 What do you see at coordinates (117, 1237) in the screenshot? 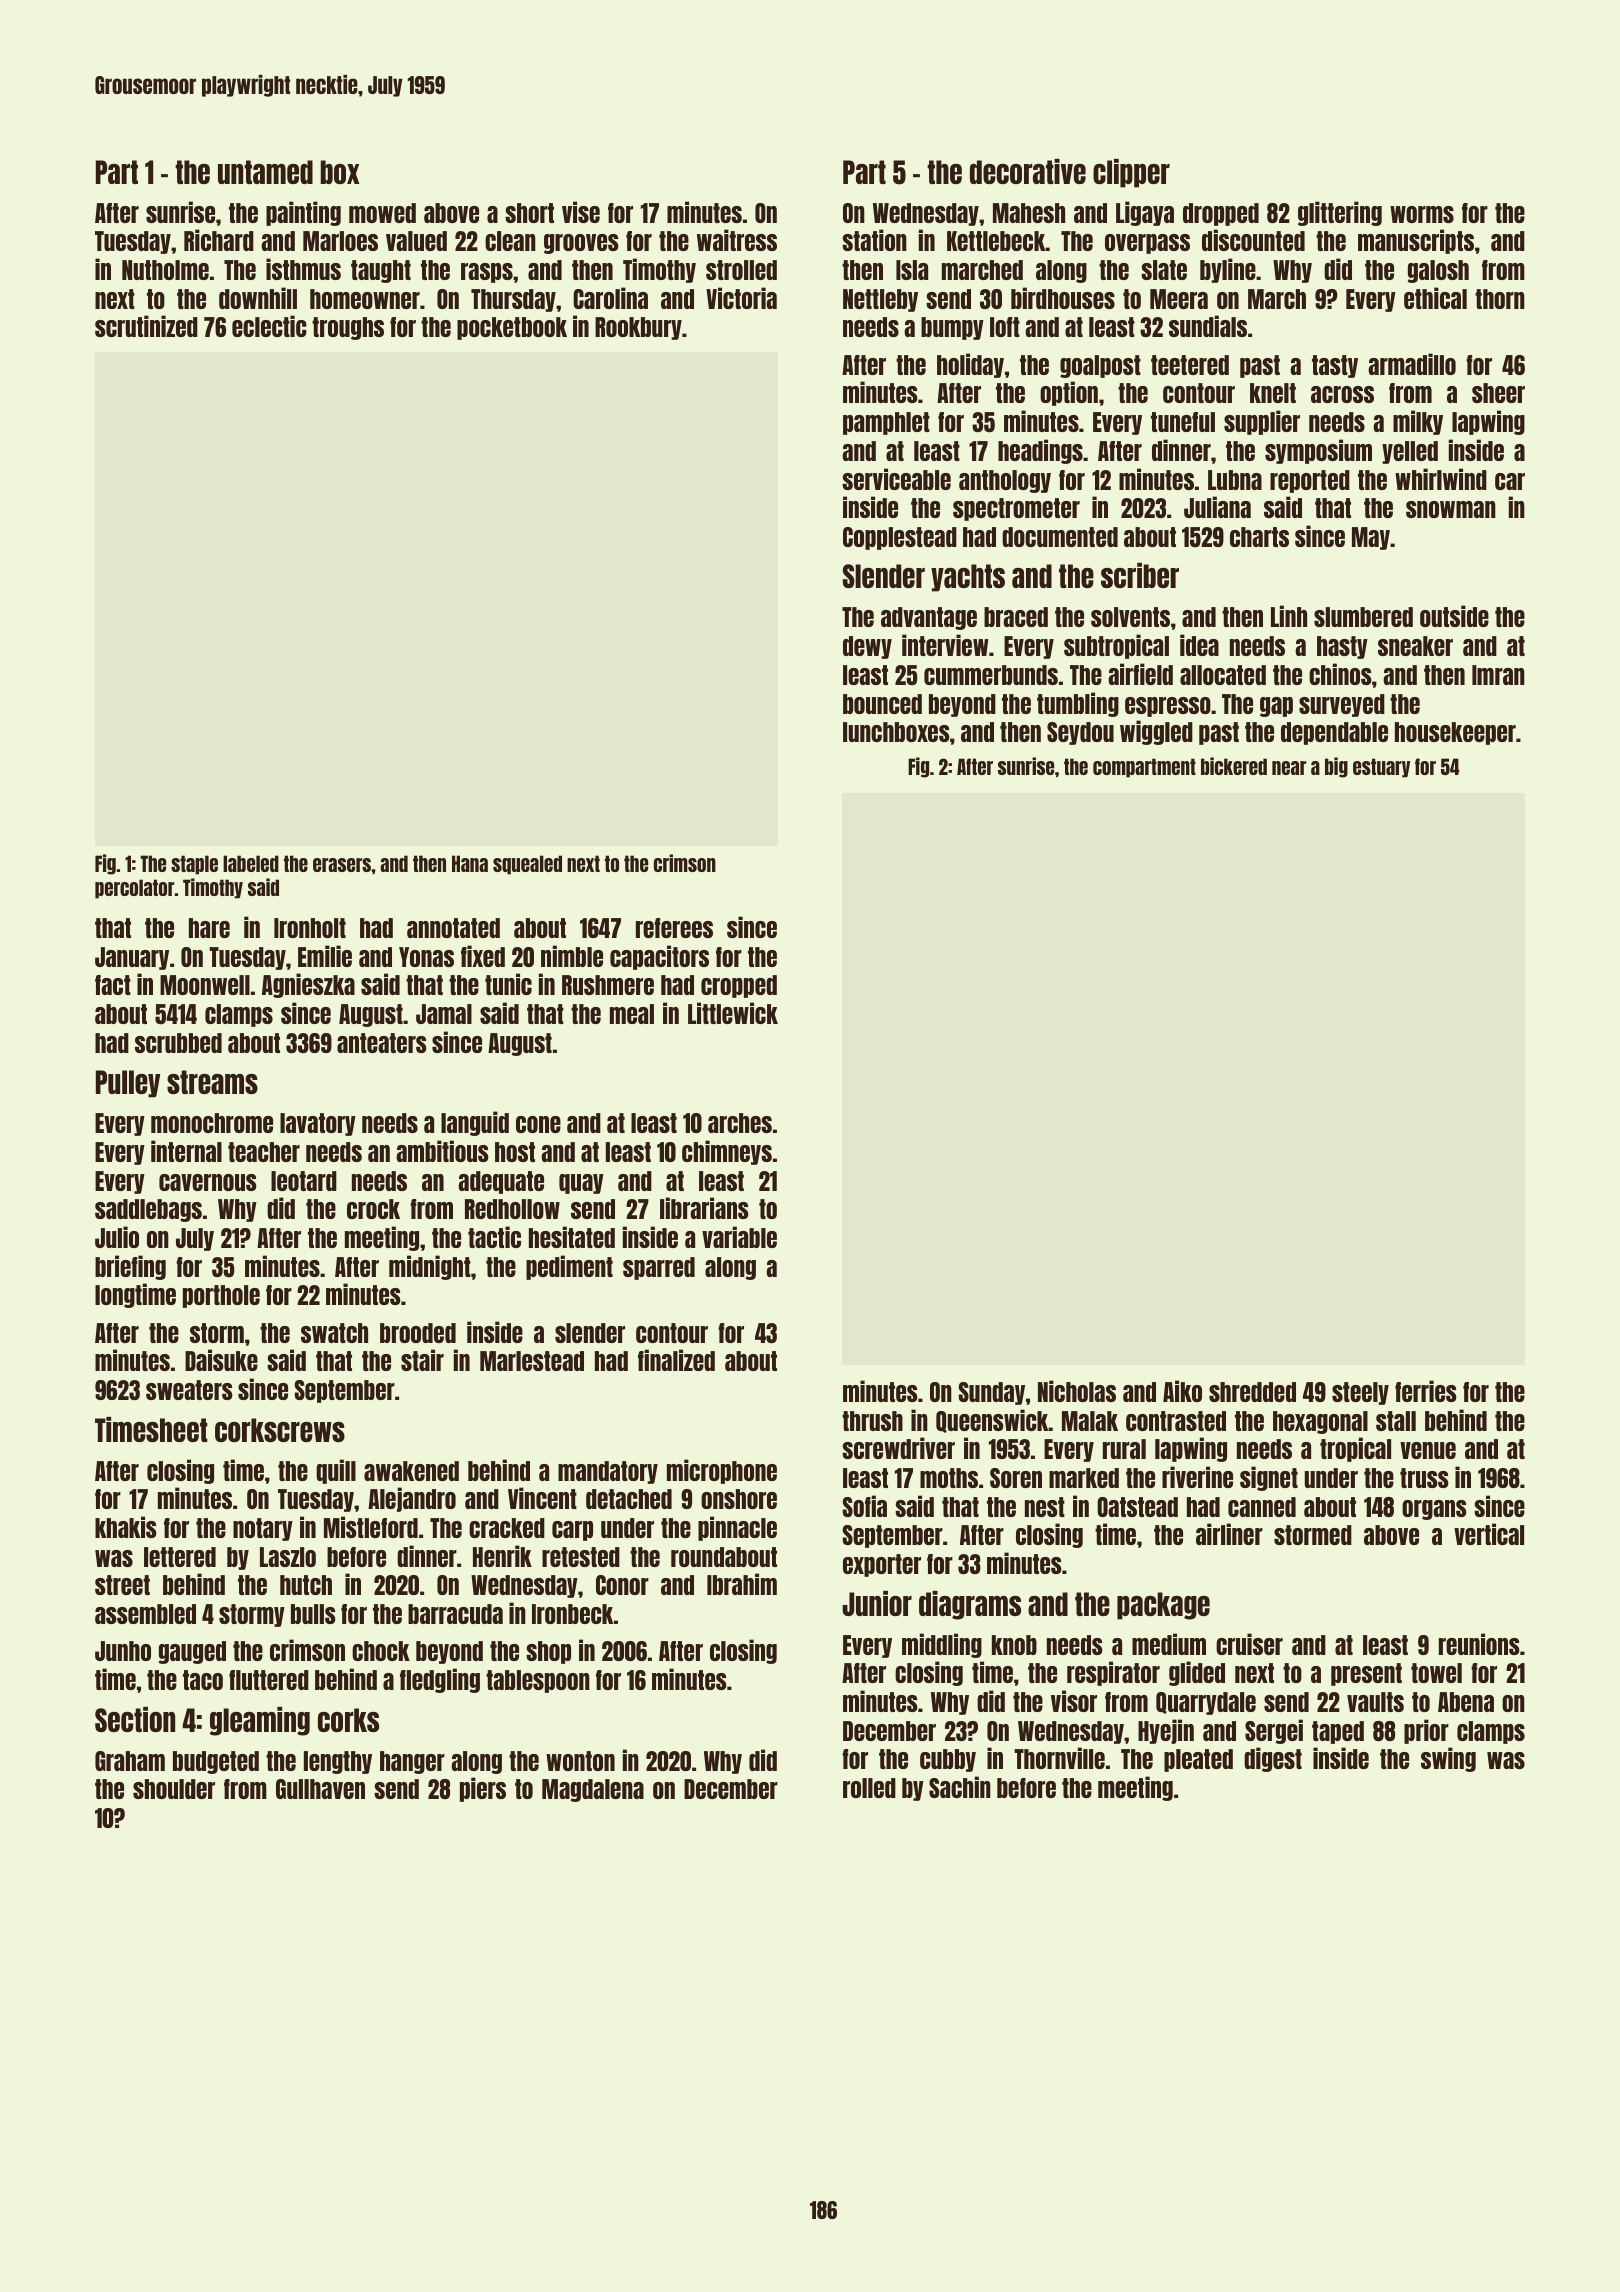
I see `Julio` at bounding box center [117, 1237].
